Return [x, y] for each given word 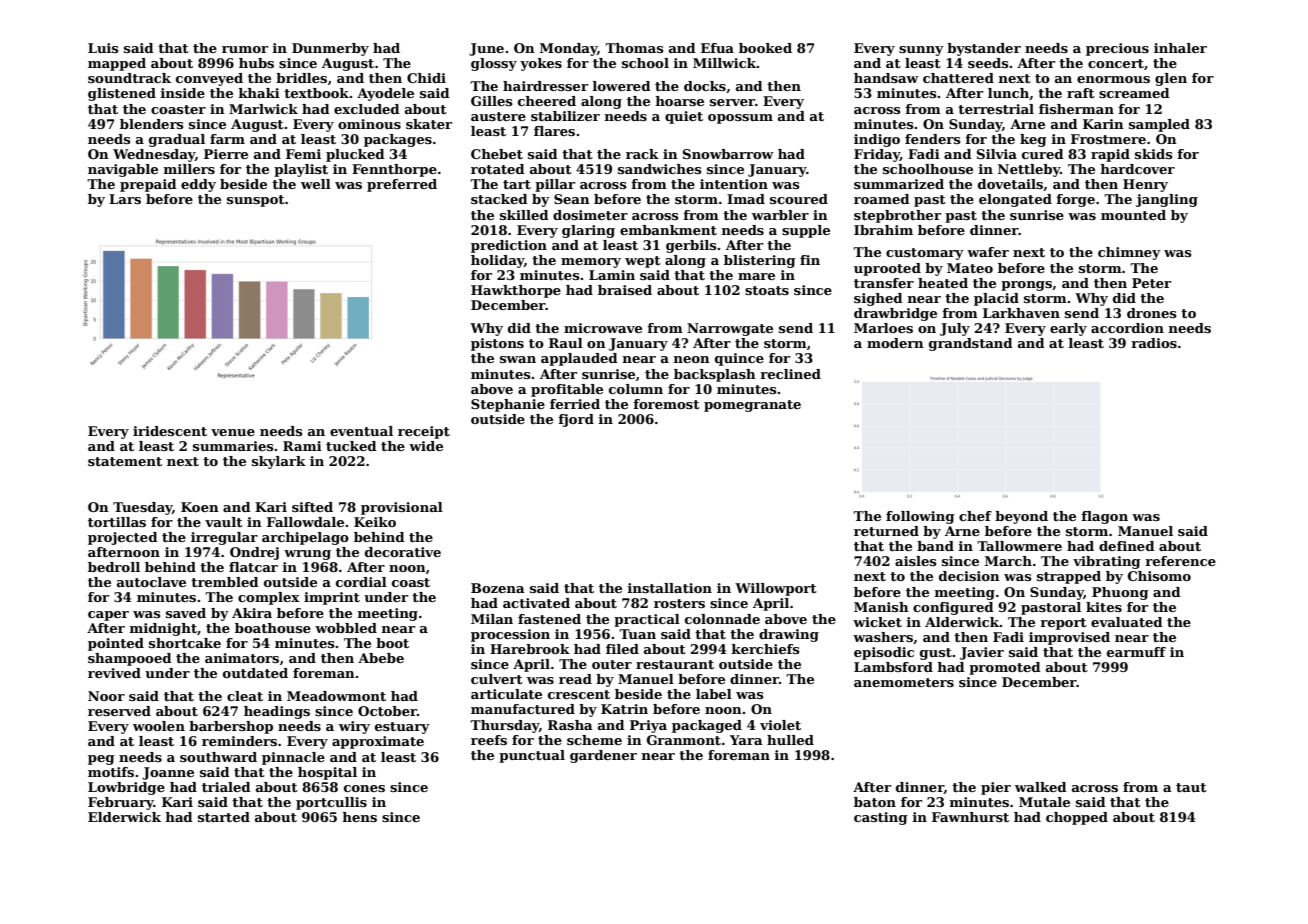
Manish [881, 607]
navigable [123, 170]
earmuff [1136, 652]
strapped [1069, 577]
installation [670, 588]
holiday [497, 261]
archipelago [305, 538]
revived [114, 673]
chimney [1129, 253]
